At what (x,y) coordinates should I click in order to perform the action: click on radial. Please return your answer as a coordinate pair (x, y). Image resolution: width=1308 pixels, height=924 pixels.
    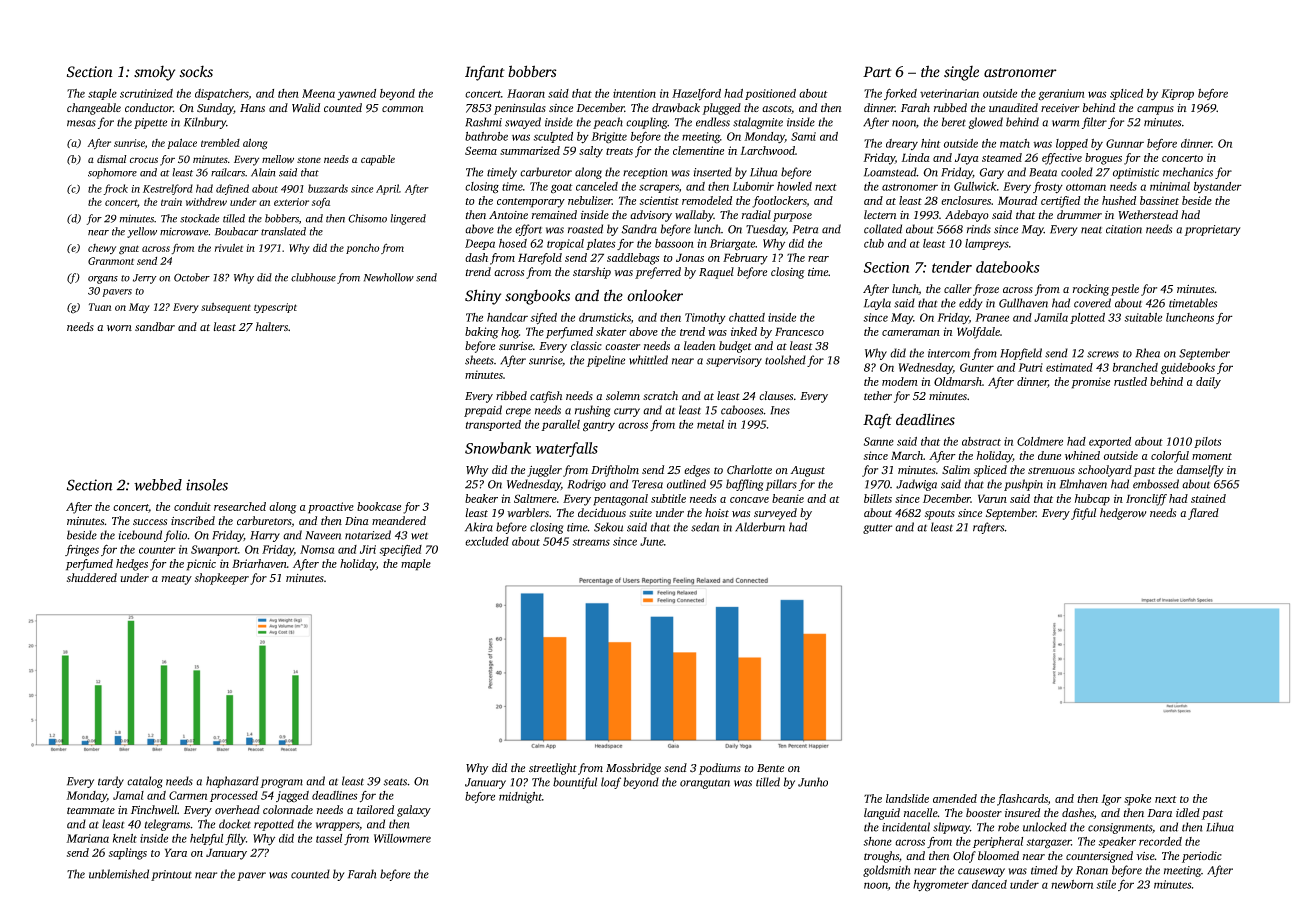
    Looking at the image, I should click on (756, 214).
